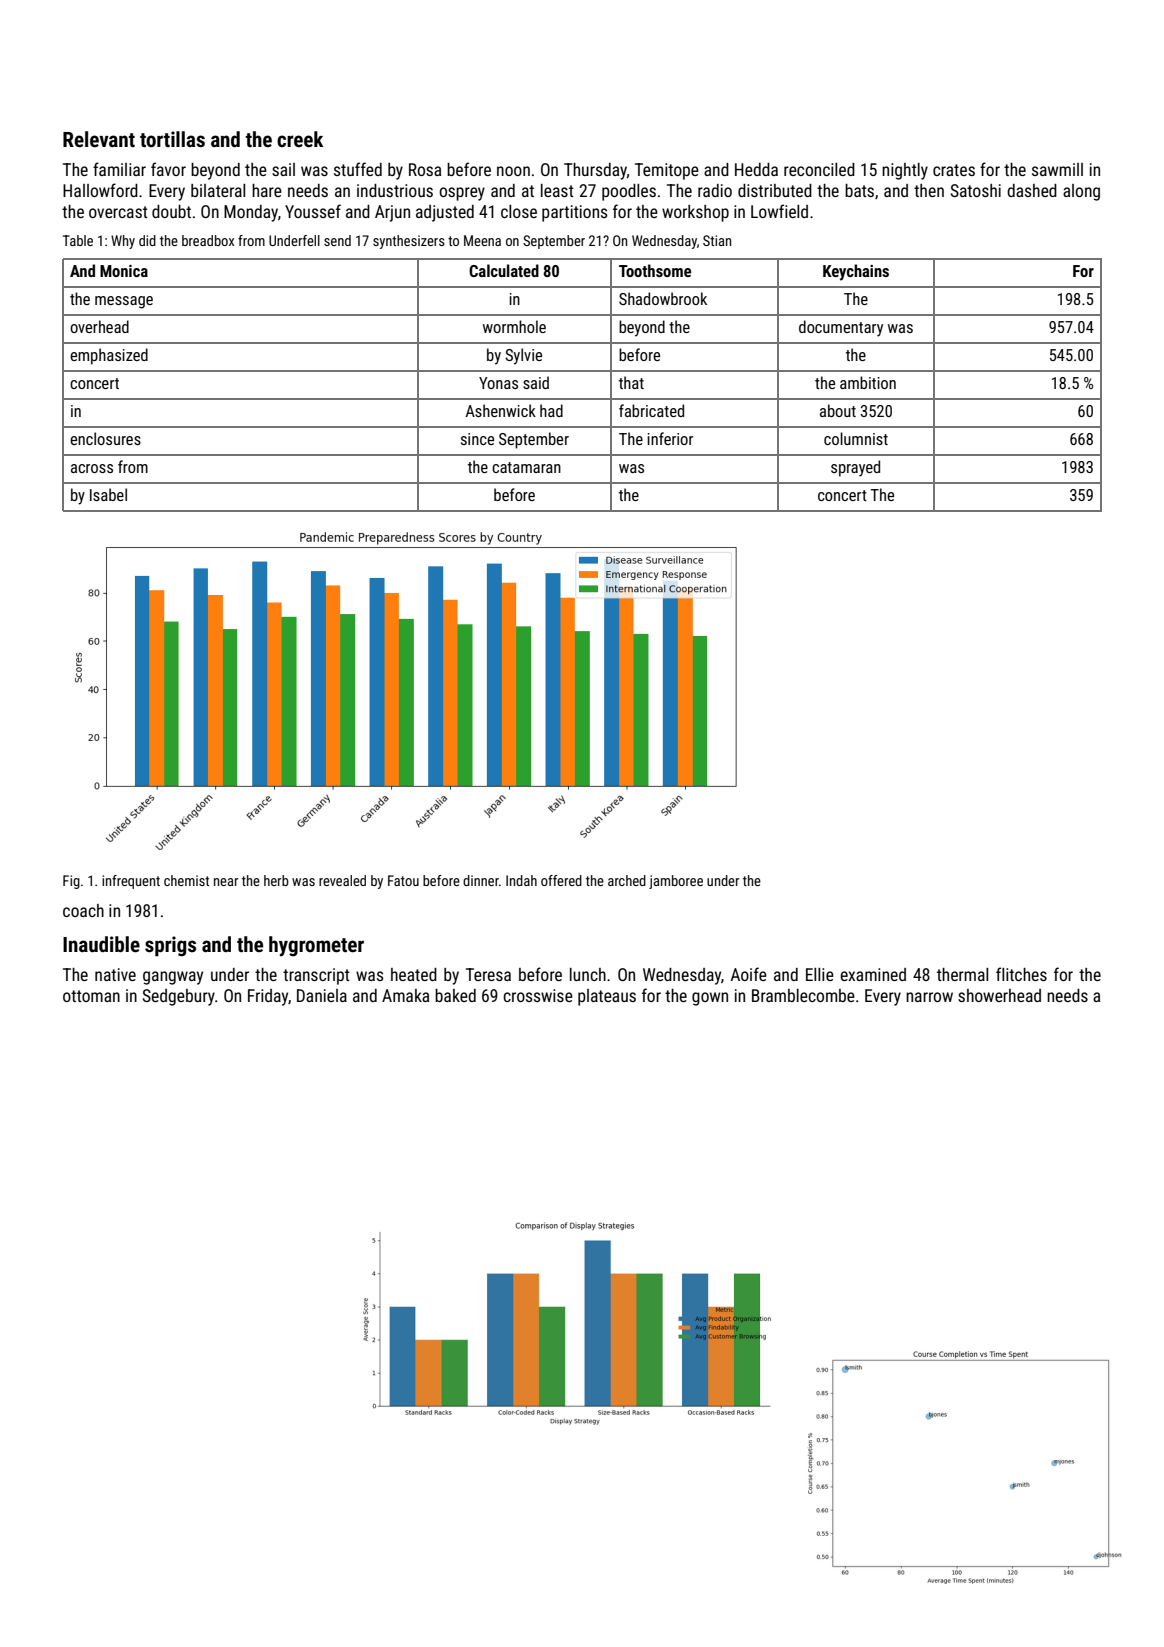  I want to click on ottoman, so click(91, 996).
